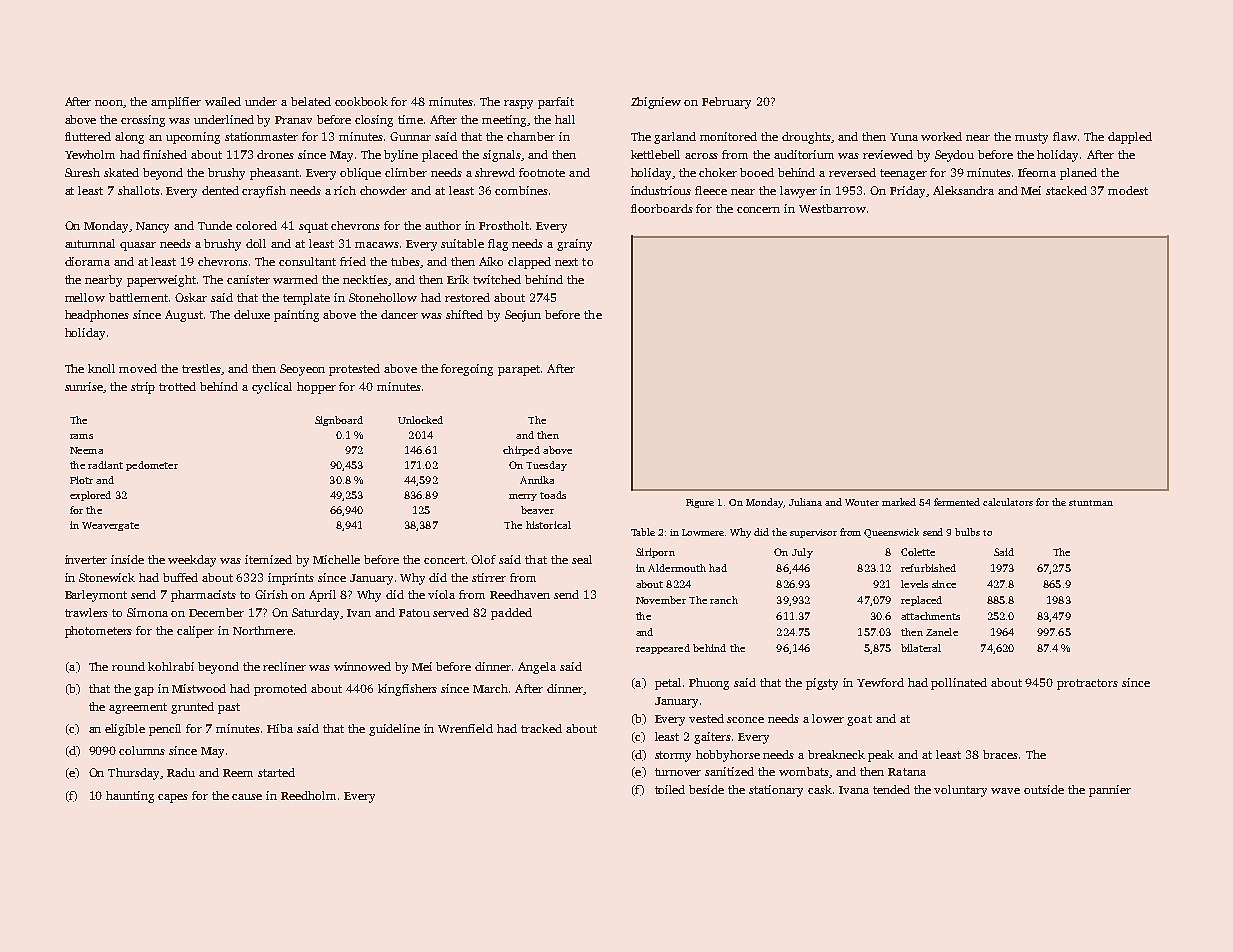 Image resolution: width=1233 pixels, height=952 pixels. Describe the element at coordinates (537, 668) in the screenshot. I see `Angela` at that location.
